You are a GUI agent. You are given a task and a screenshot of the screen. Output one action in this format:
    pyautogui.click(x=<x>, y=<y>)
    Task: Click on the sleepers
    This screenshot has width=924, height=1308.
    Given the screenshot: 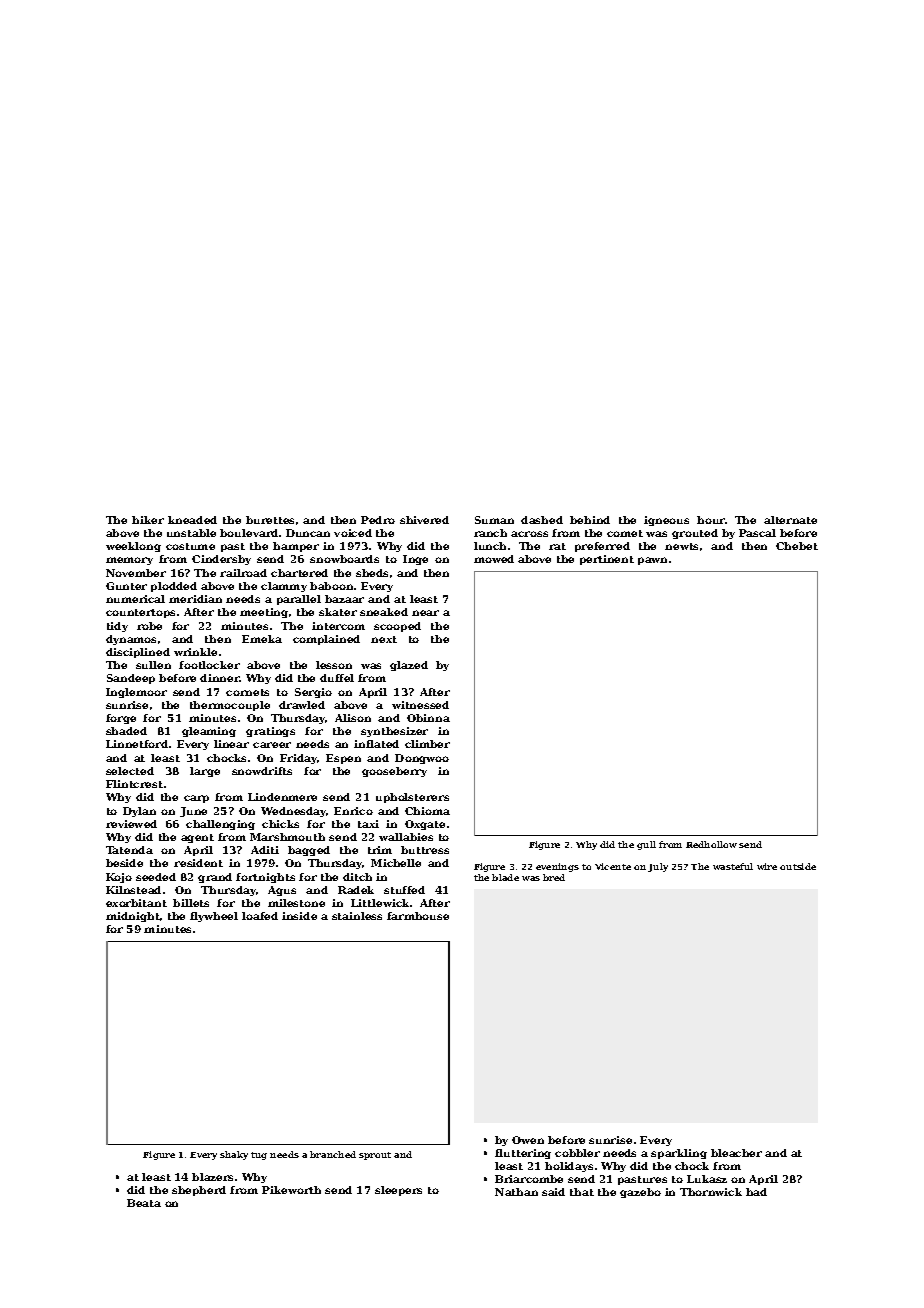 What is the action you would take?
    pyautogui.click(x=398, y=1191)
